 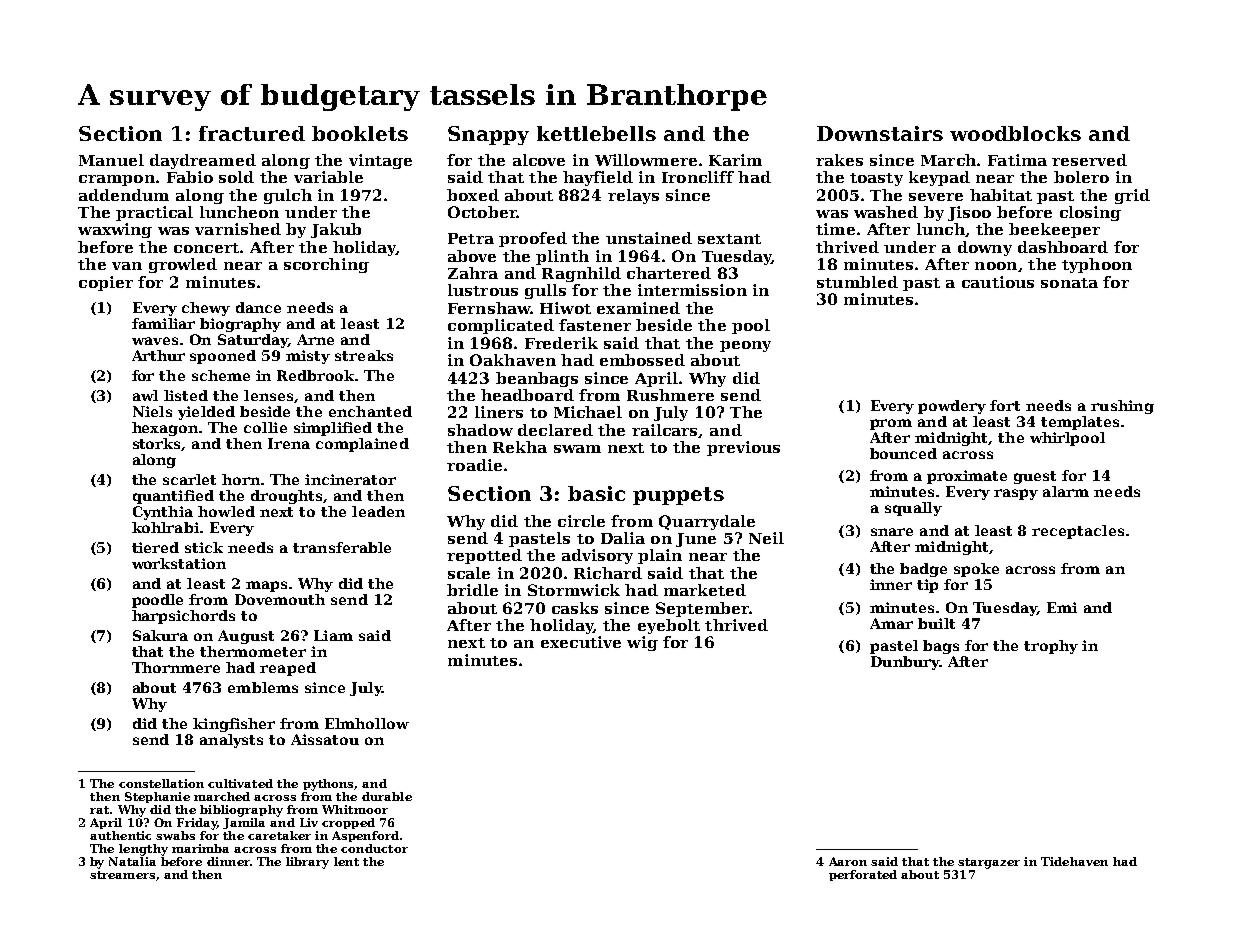 I want to click on streamers, so click(x=122, y=875).
